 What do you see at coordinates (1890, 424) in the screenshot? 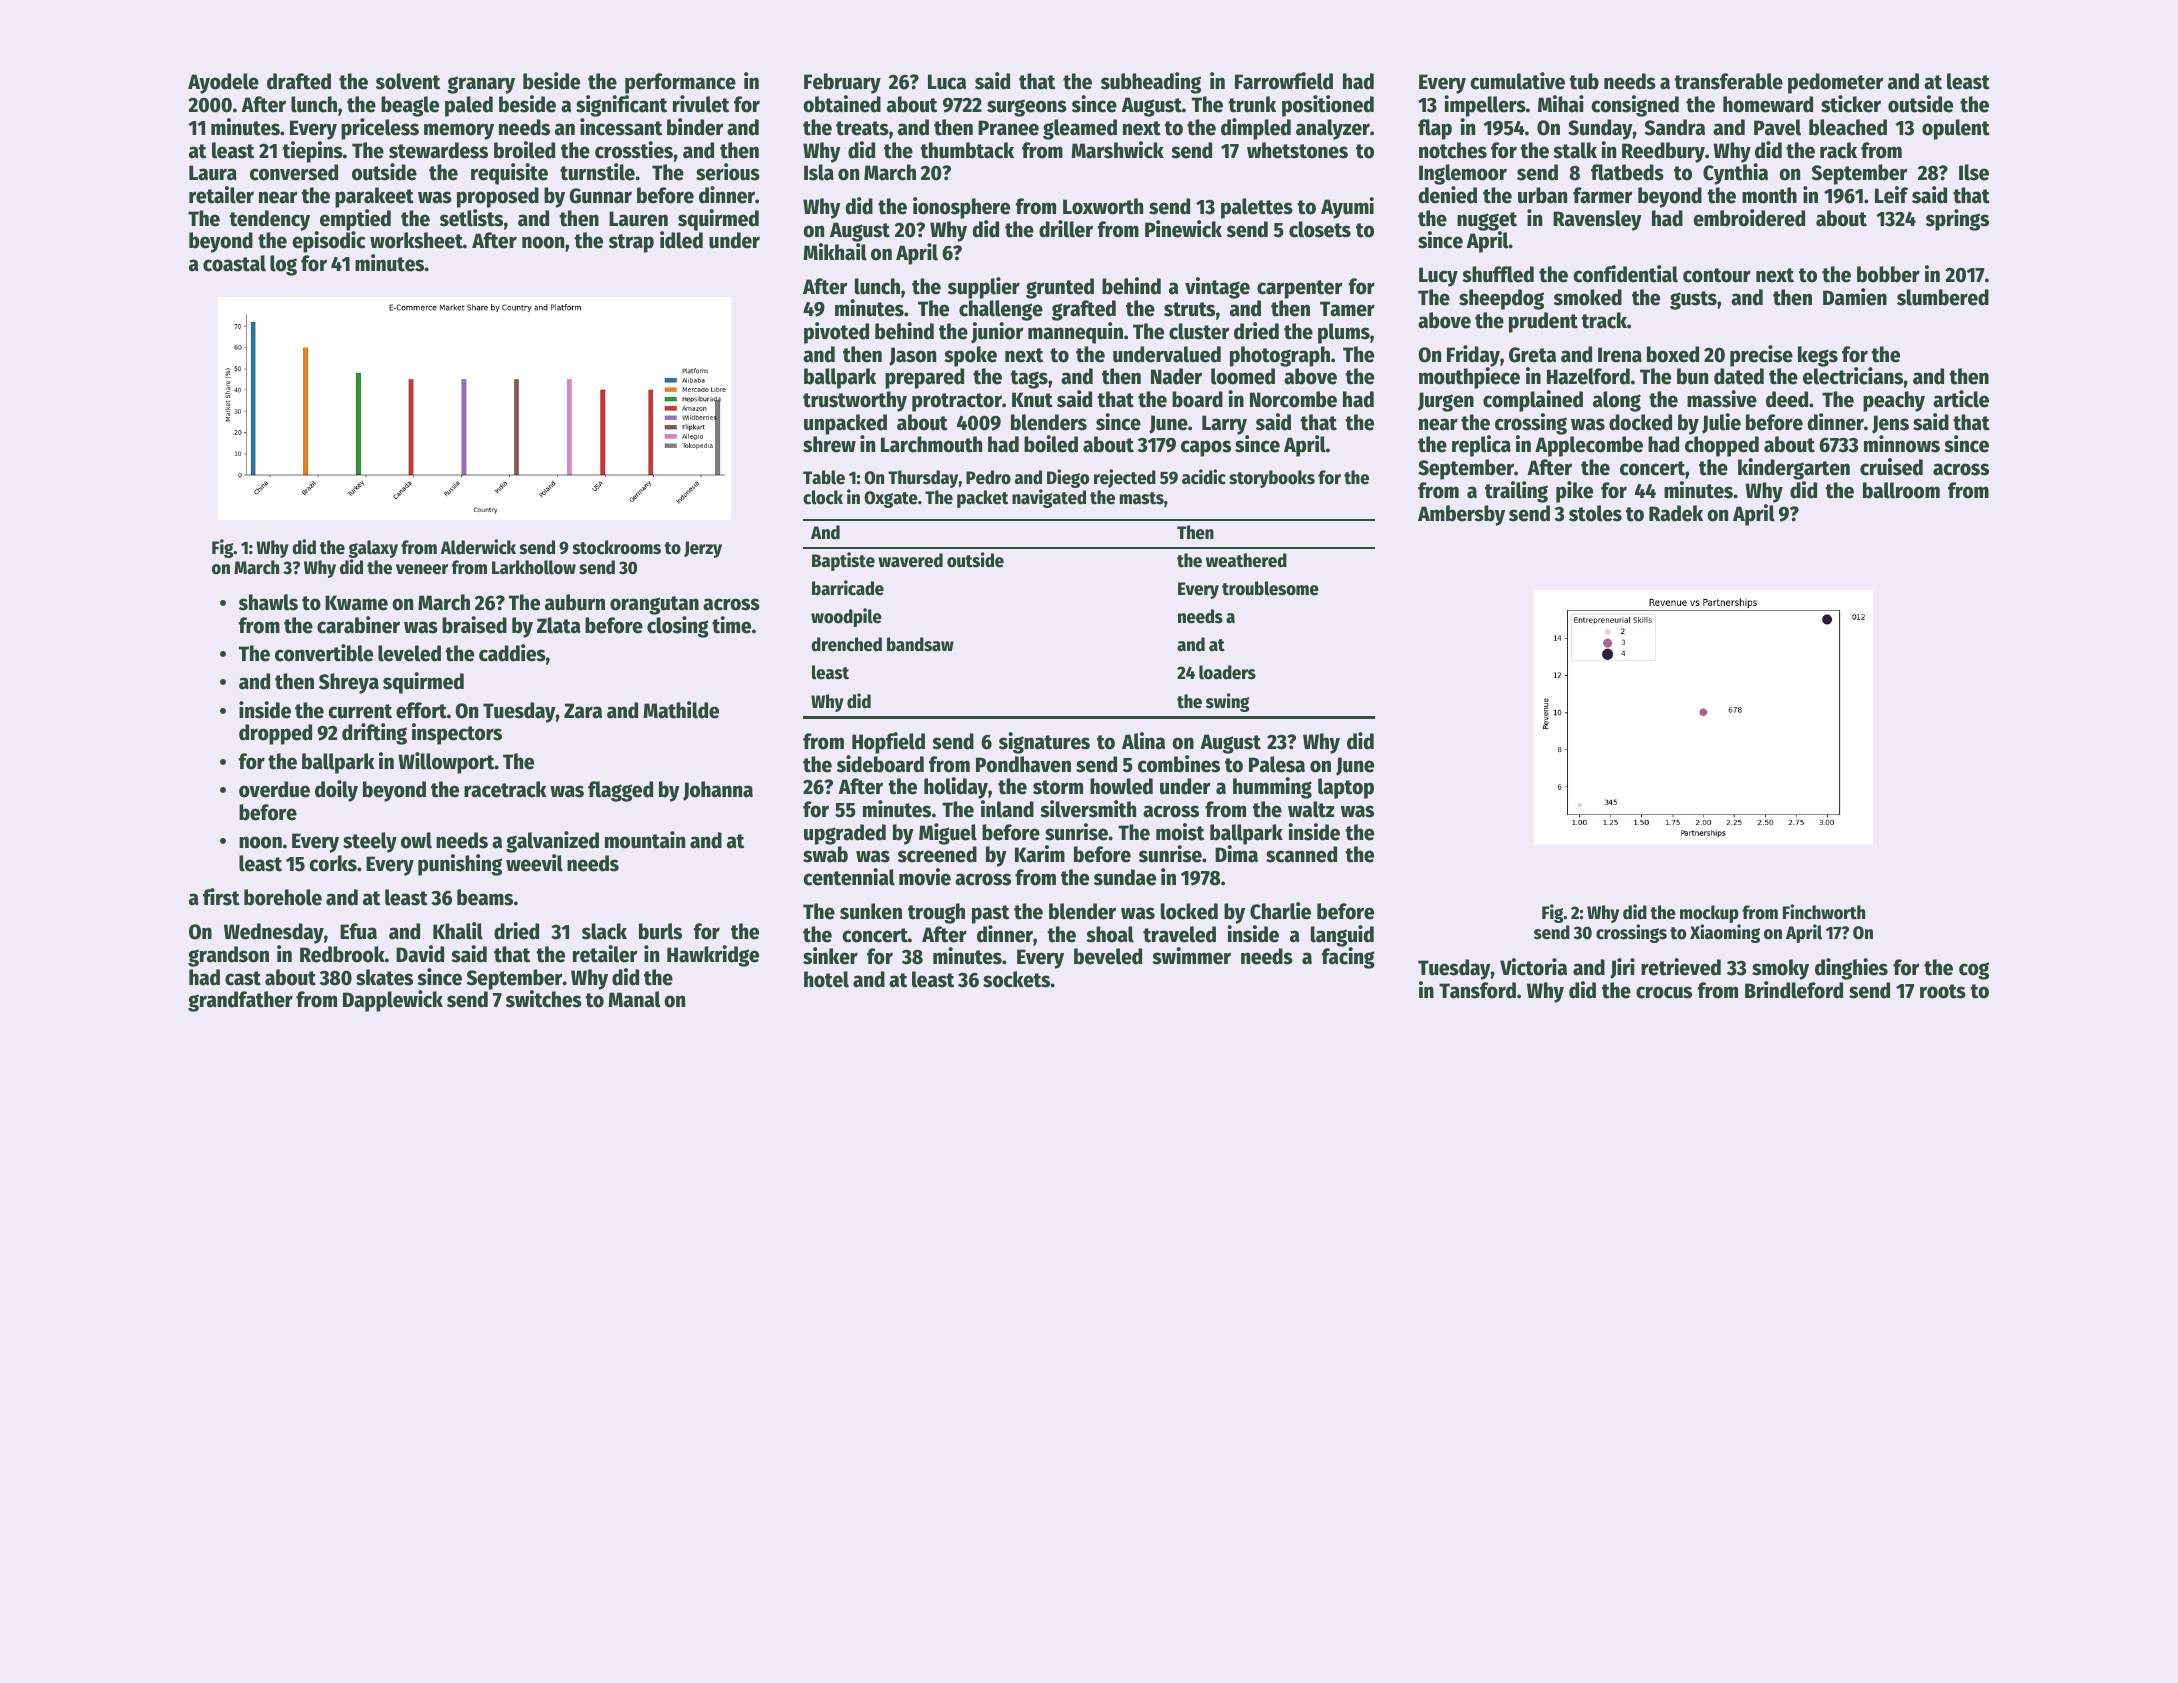
I see `Jens` at bounding box center [1890, 424].
